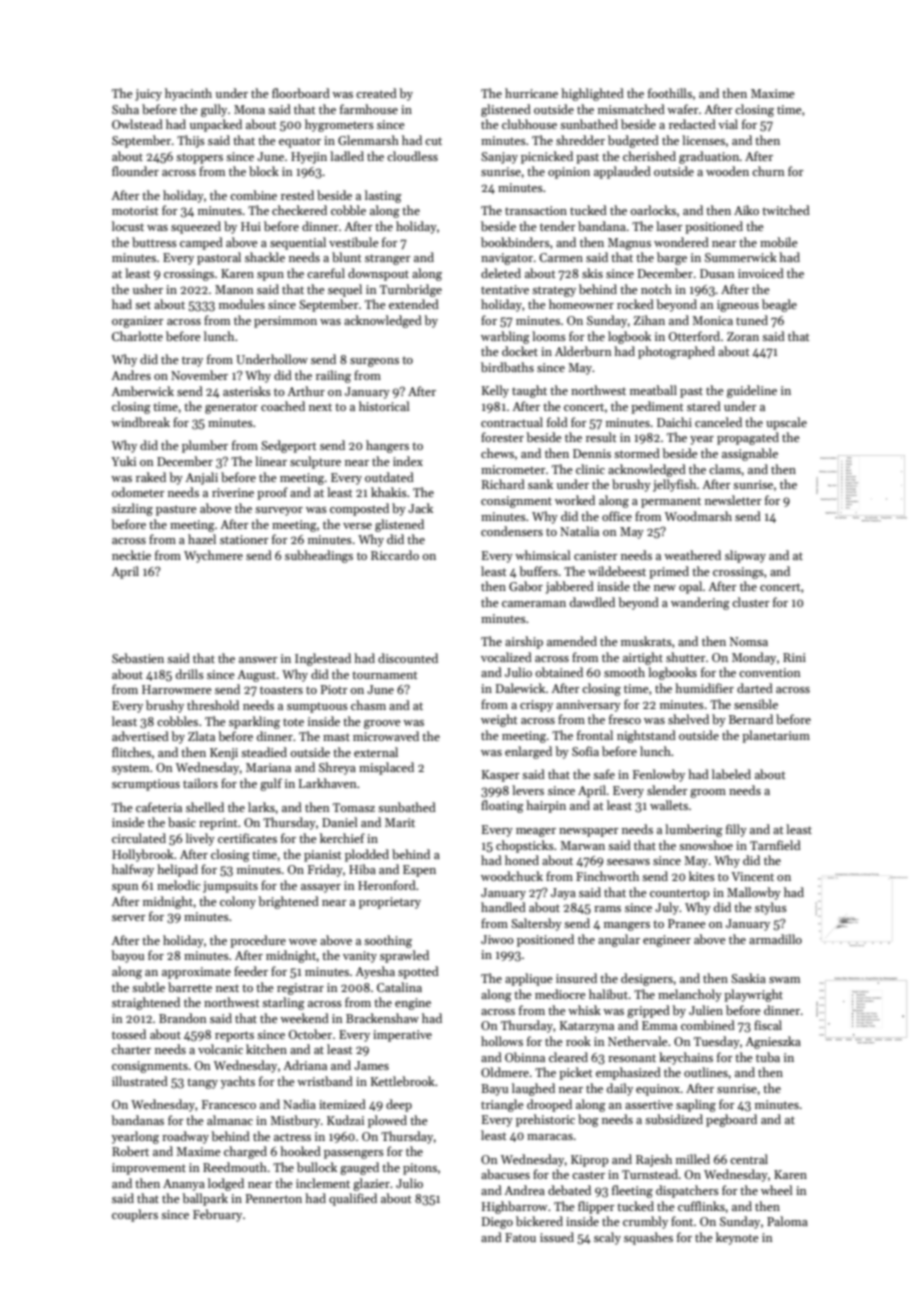  Describe the element at coordinates (688, 719) in the document. I see `shelved` at that location.
